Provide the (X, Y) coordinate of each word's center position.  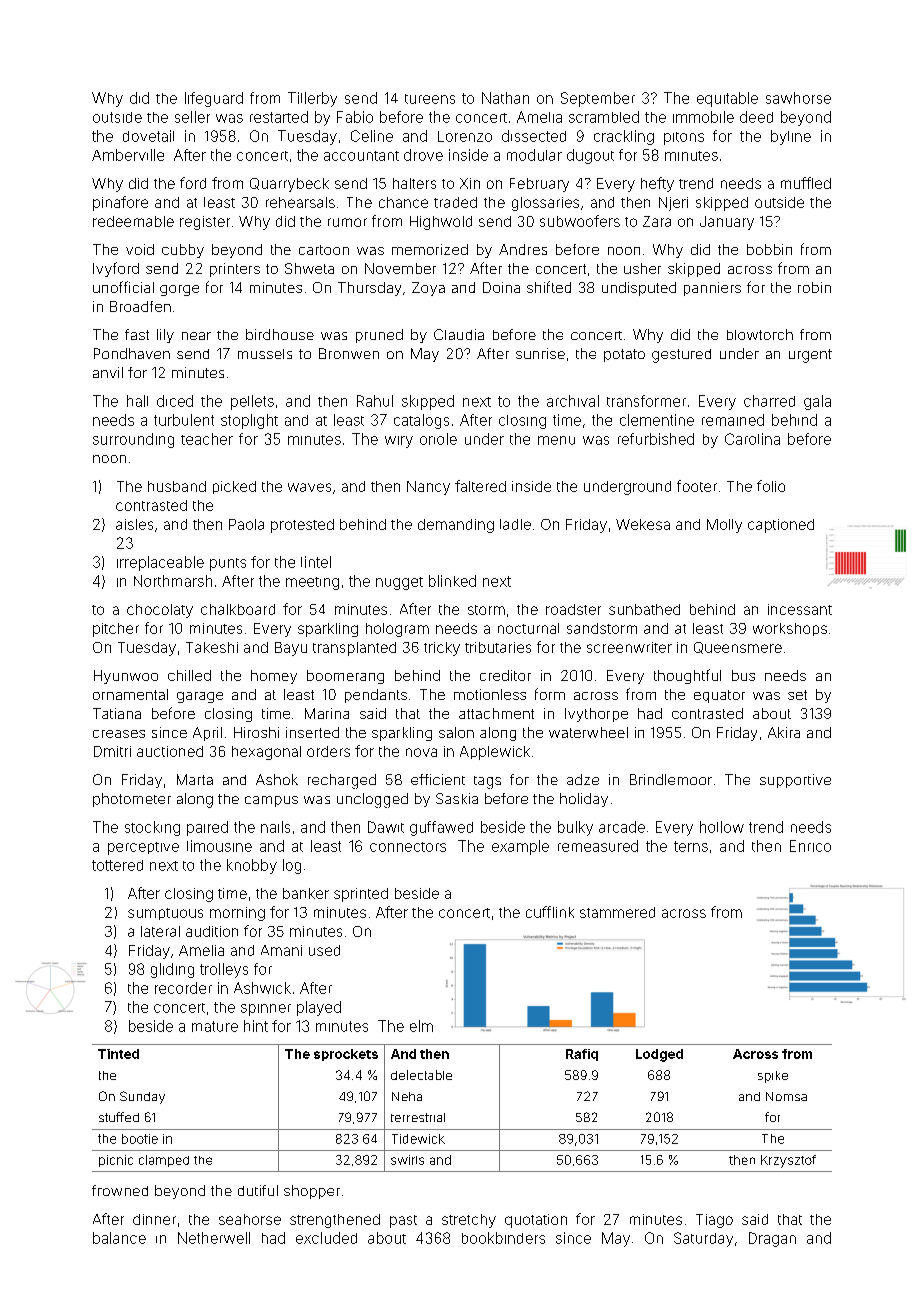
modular (534, 155)
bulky (575, 828)
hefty (657, 184)
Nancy (428, 488)
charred (769, 401)
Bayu (291, 649)
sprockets (346, 1055)
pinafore (120, 203)
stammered (617, 912)
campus (271, 801)
